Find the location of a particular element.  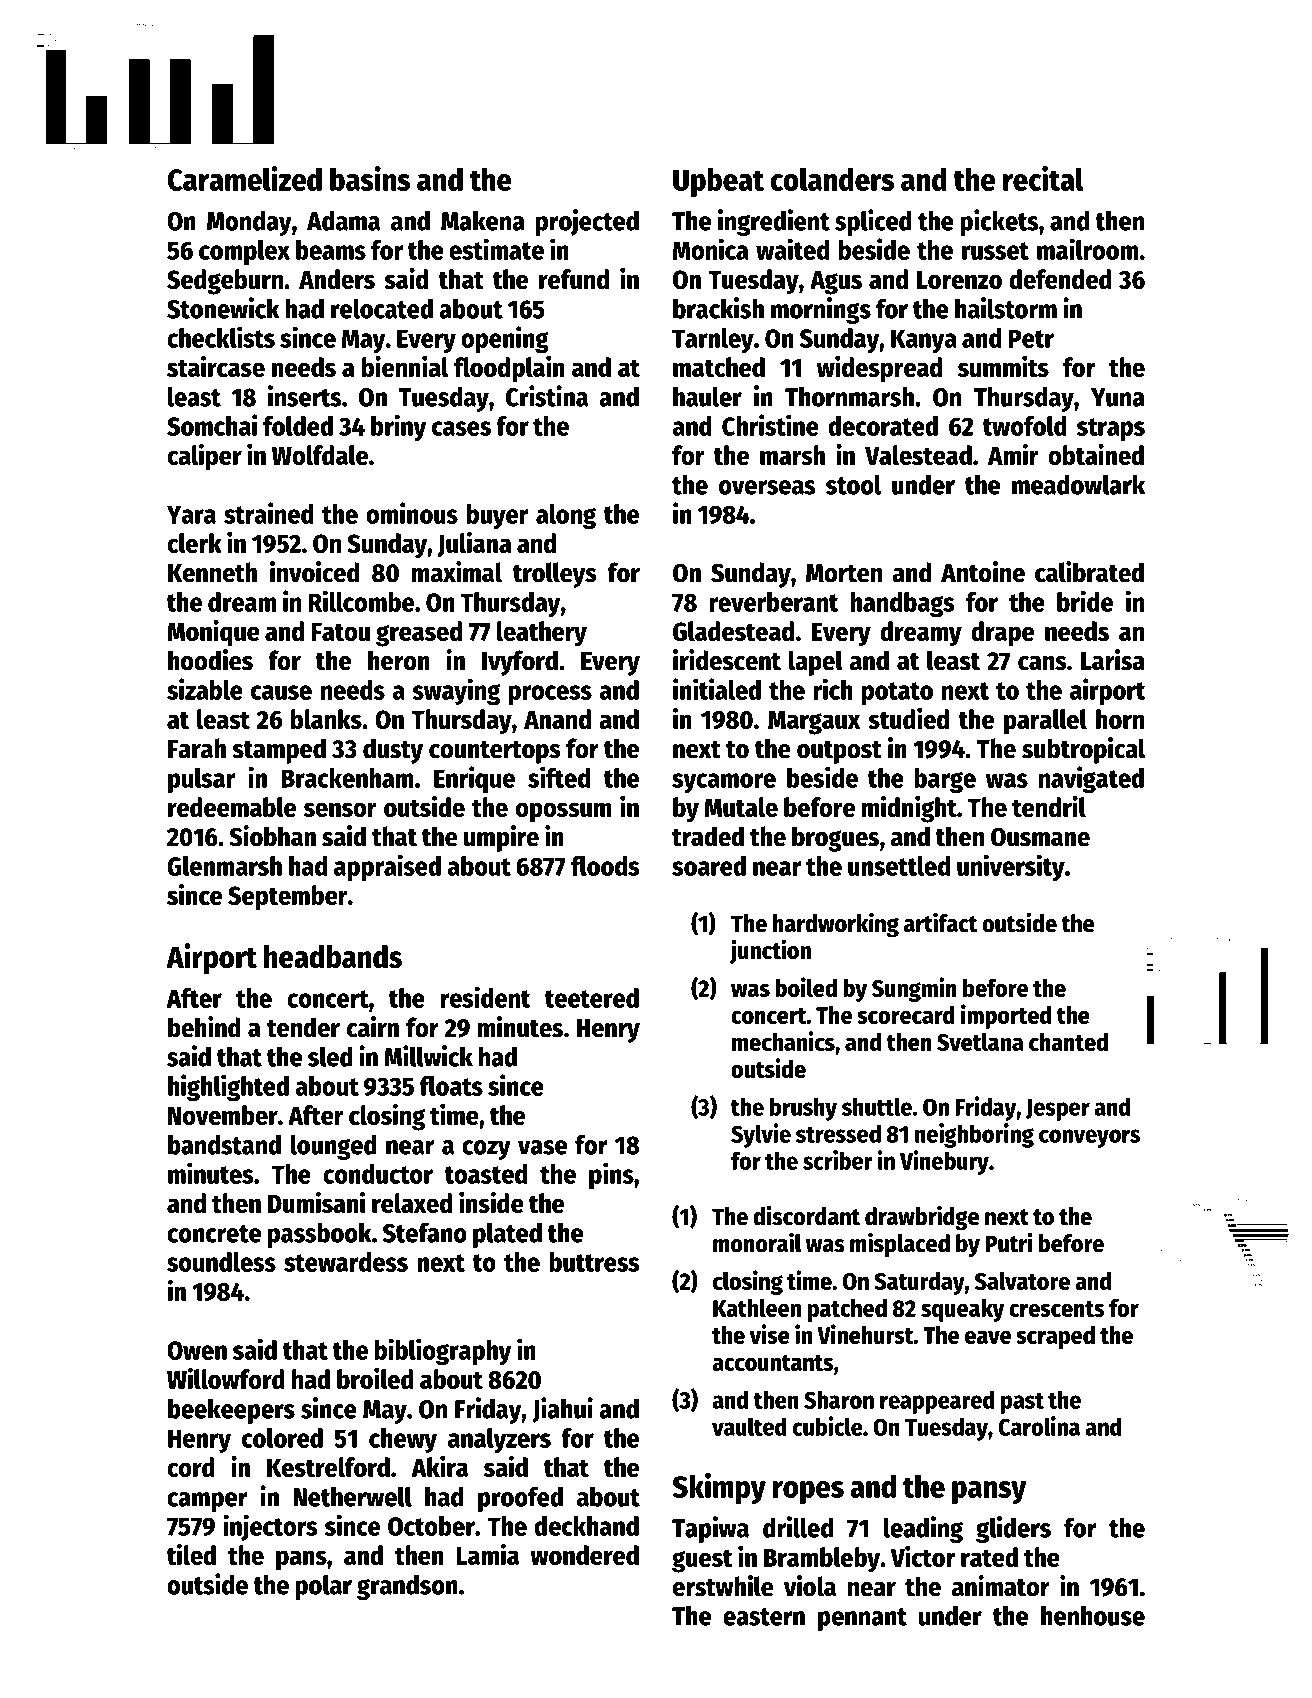

stewardess is located at coordinates (346, 1262).
